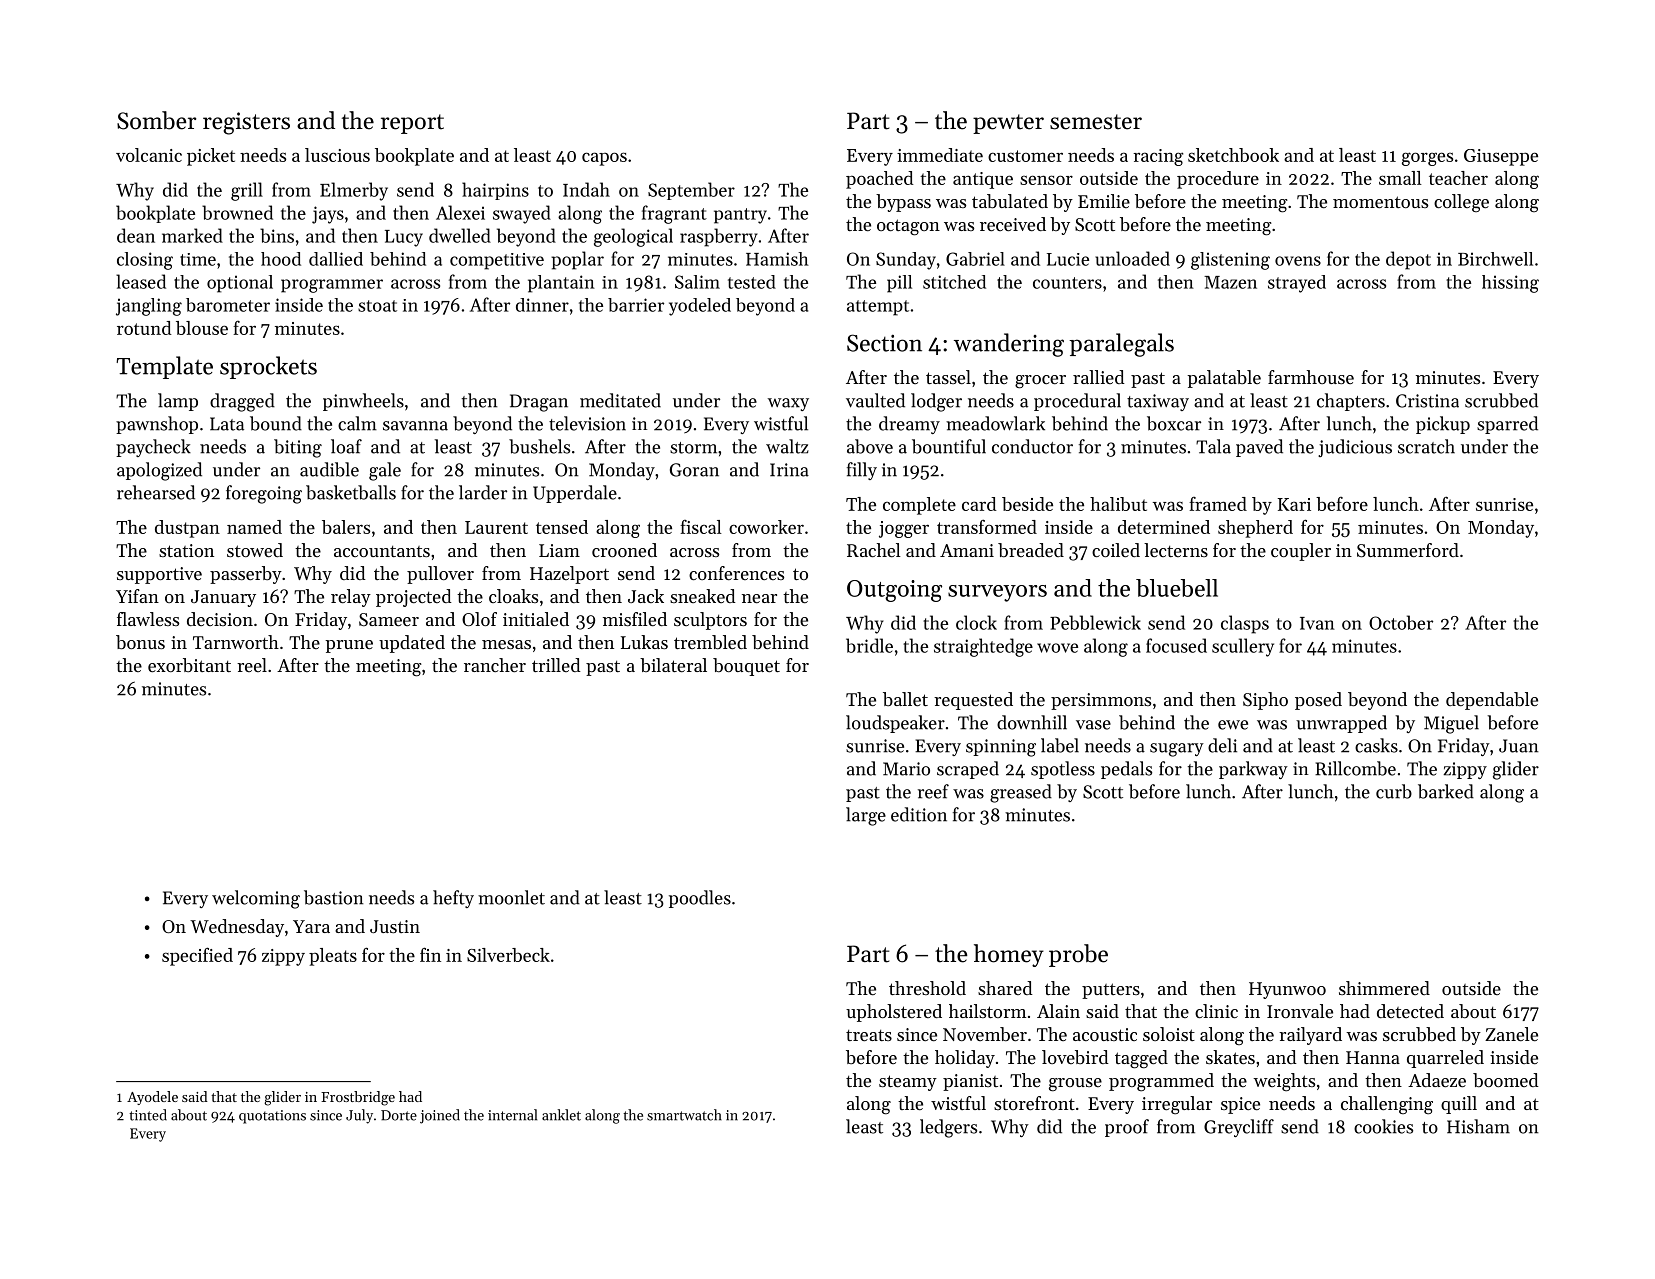 The image size is (1655, 1279). I want to click on audible, so click(329, 469).
